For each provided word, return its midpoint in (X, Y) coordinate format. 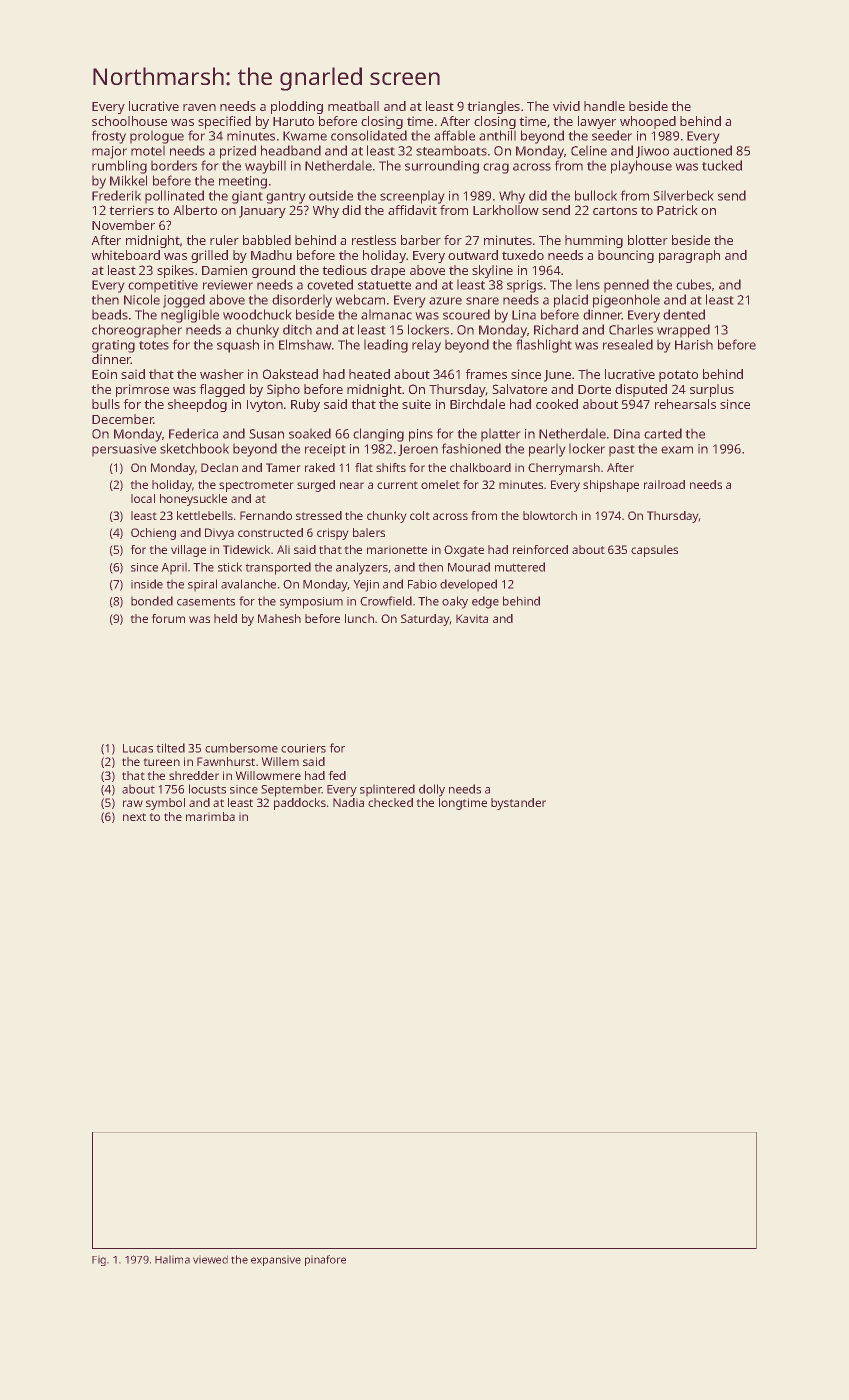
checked (390, 802)
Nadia (348, 802)
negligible (190, 316)
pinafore (325, 1260)
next (134, 817)
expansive (276, 1261)
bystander (518, 804)
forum (168, 618)
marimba (210, 816)
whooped (648, 122)
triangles (494, 107)
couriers (303, 748)
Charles (631, 329)
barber (421, 240)
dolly (432, 790)
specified (224, 122)
